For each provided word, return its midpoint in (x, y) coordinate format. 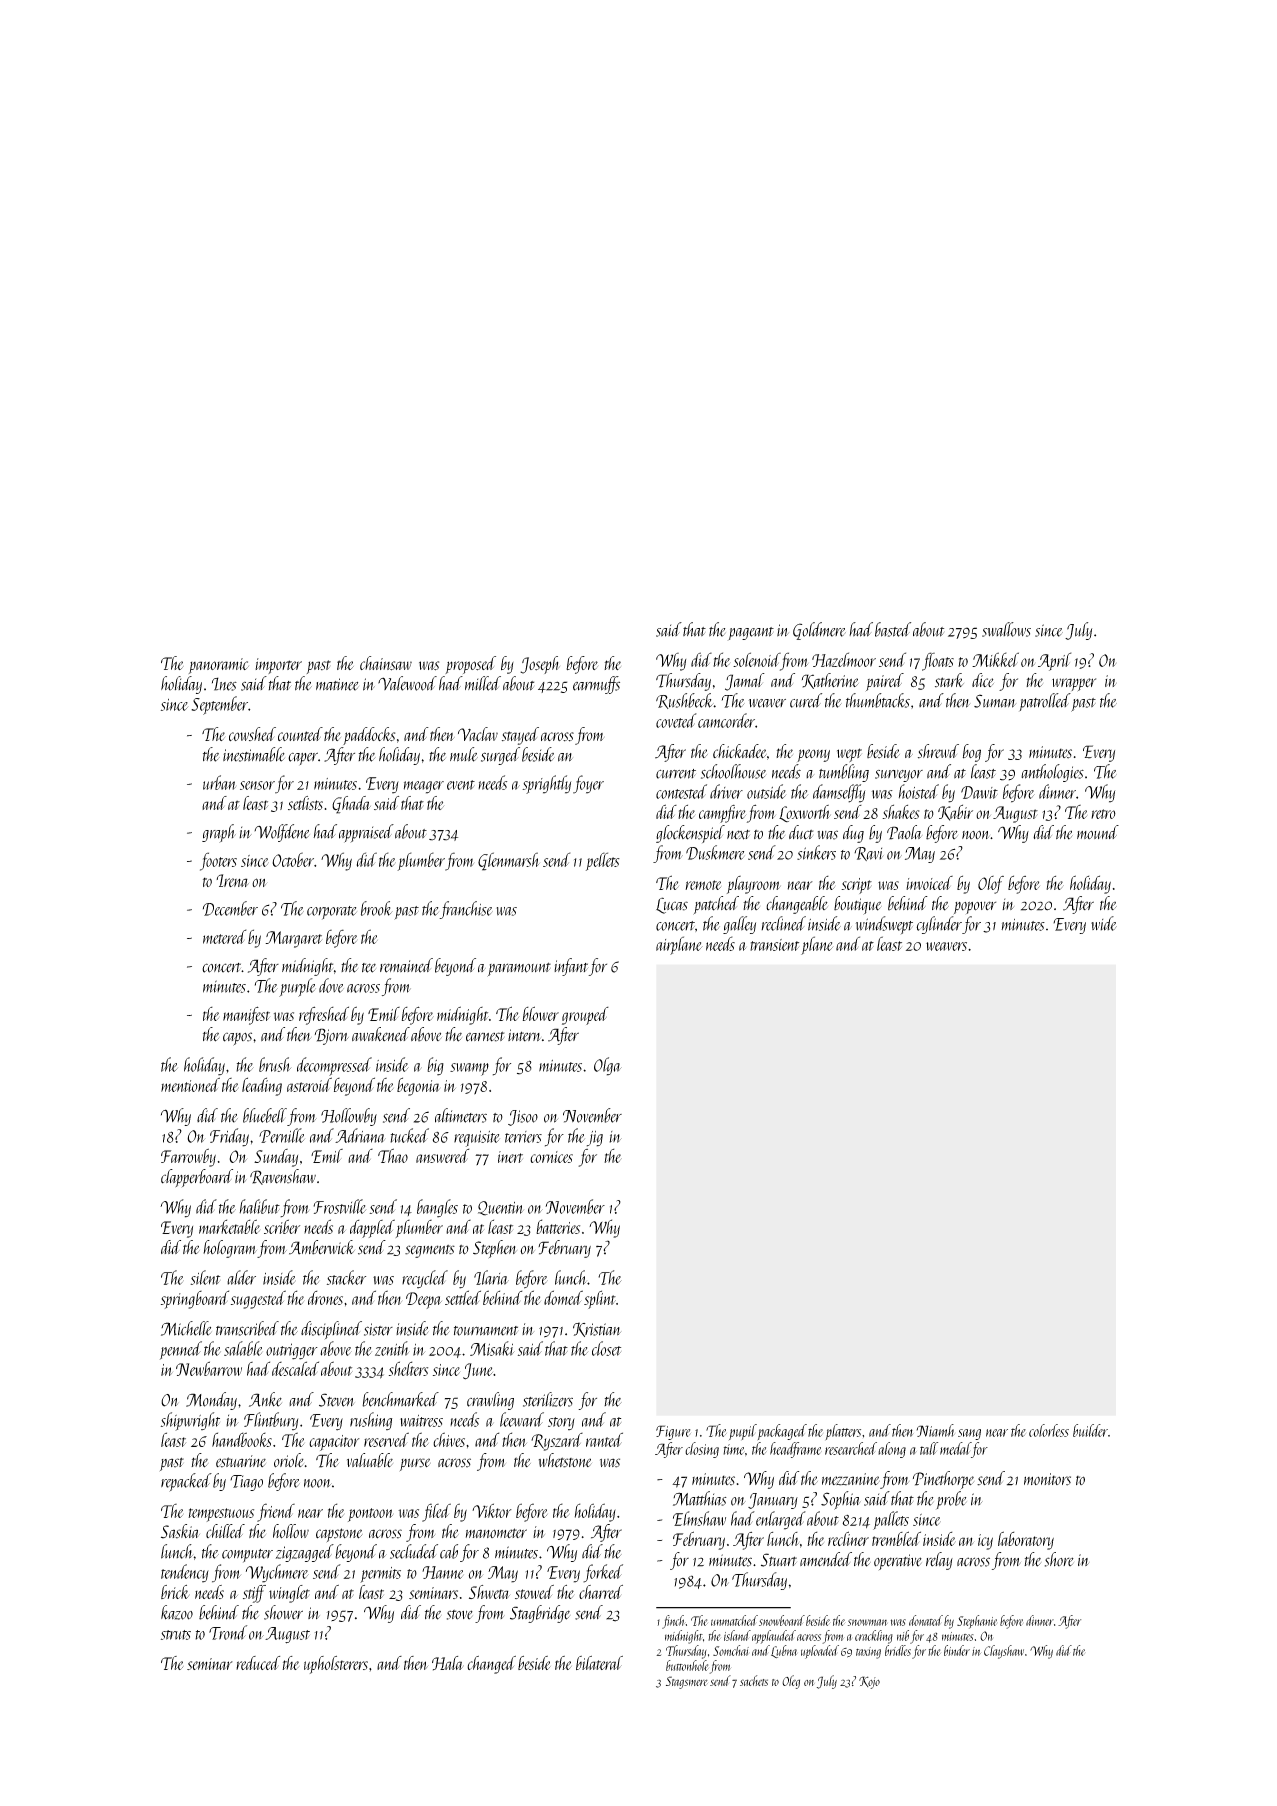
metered (224, 936)
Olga (608, 1066)
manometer (496, 1533)
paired (885, 682)
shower (283, 1612)
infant (571, 967)
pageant (751, 633)
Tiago (246, 1483)
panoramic (219, 666)
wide (1104, 923)
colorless (1049, 1430)
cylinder (939, 925)
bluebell (265, 1115)
